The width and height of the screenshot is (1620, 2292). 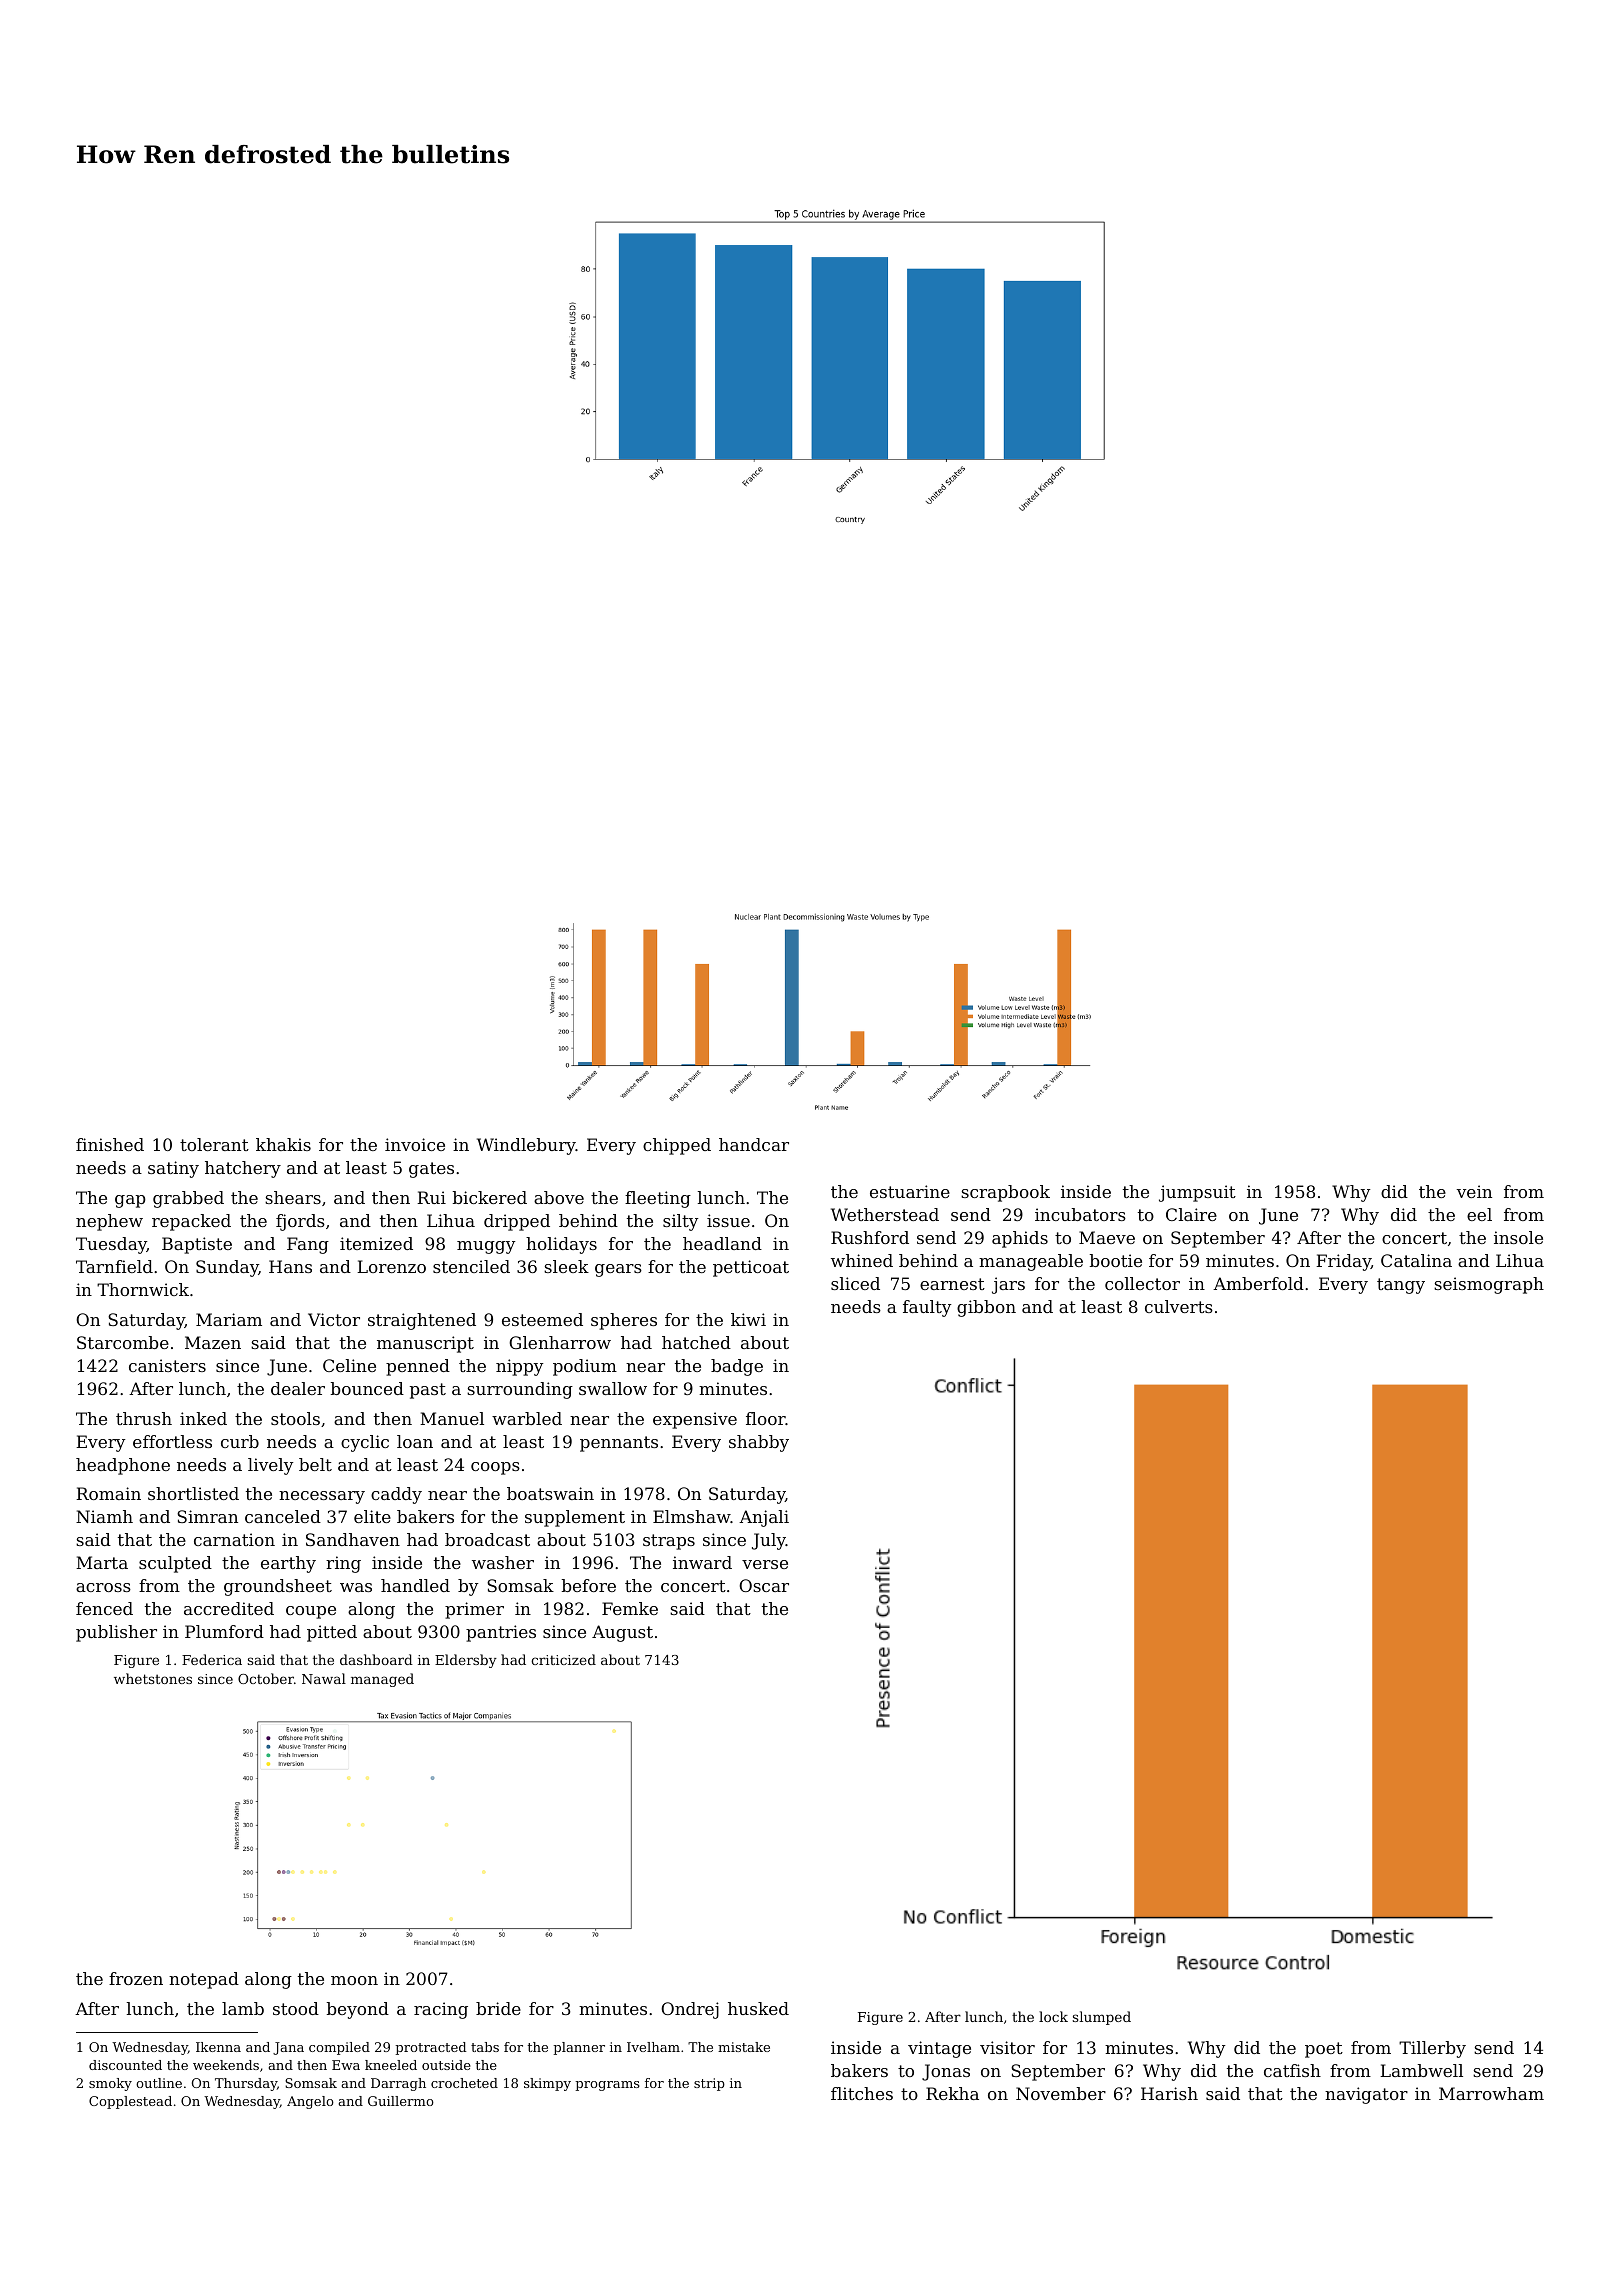 I want to click on smoky, so click(x=110, y=2084).
